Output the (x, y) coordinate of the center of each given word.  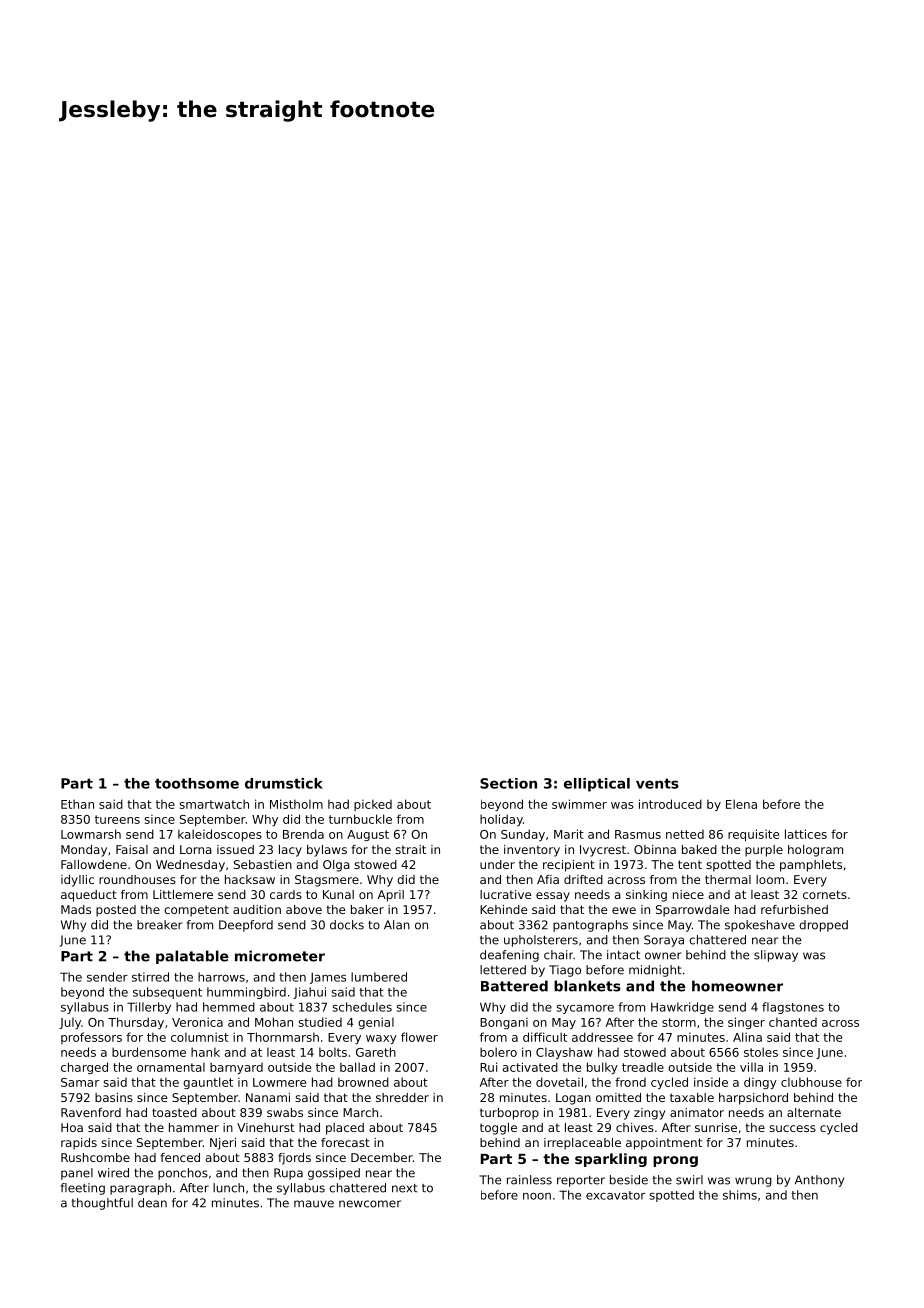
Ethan (77, 804)
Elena (741, 804)
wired (113, 1173)
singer (746, 1023)
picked (373, 805)
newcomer (370, 1204)
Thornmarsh (283, 1037)
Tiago (565, 971)
